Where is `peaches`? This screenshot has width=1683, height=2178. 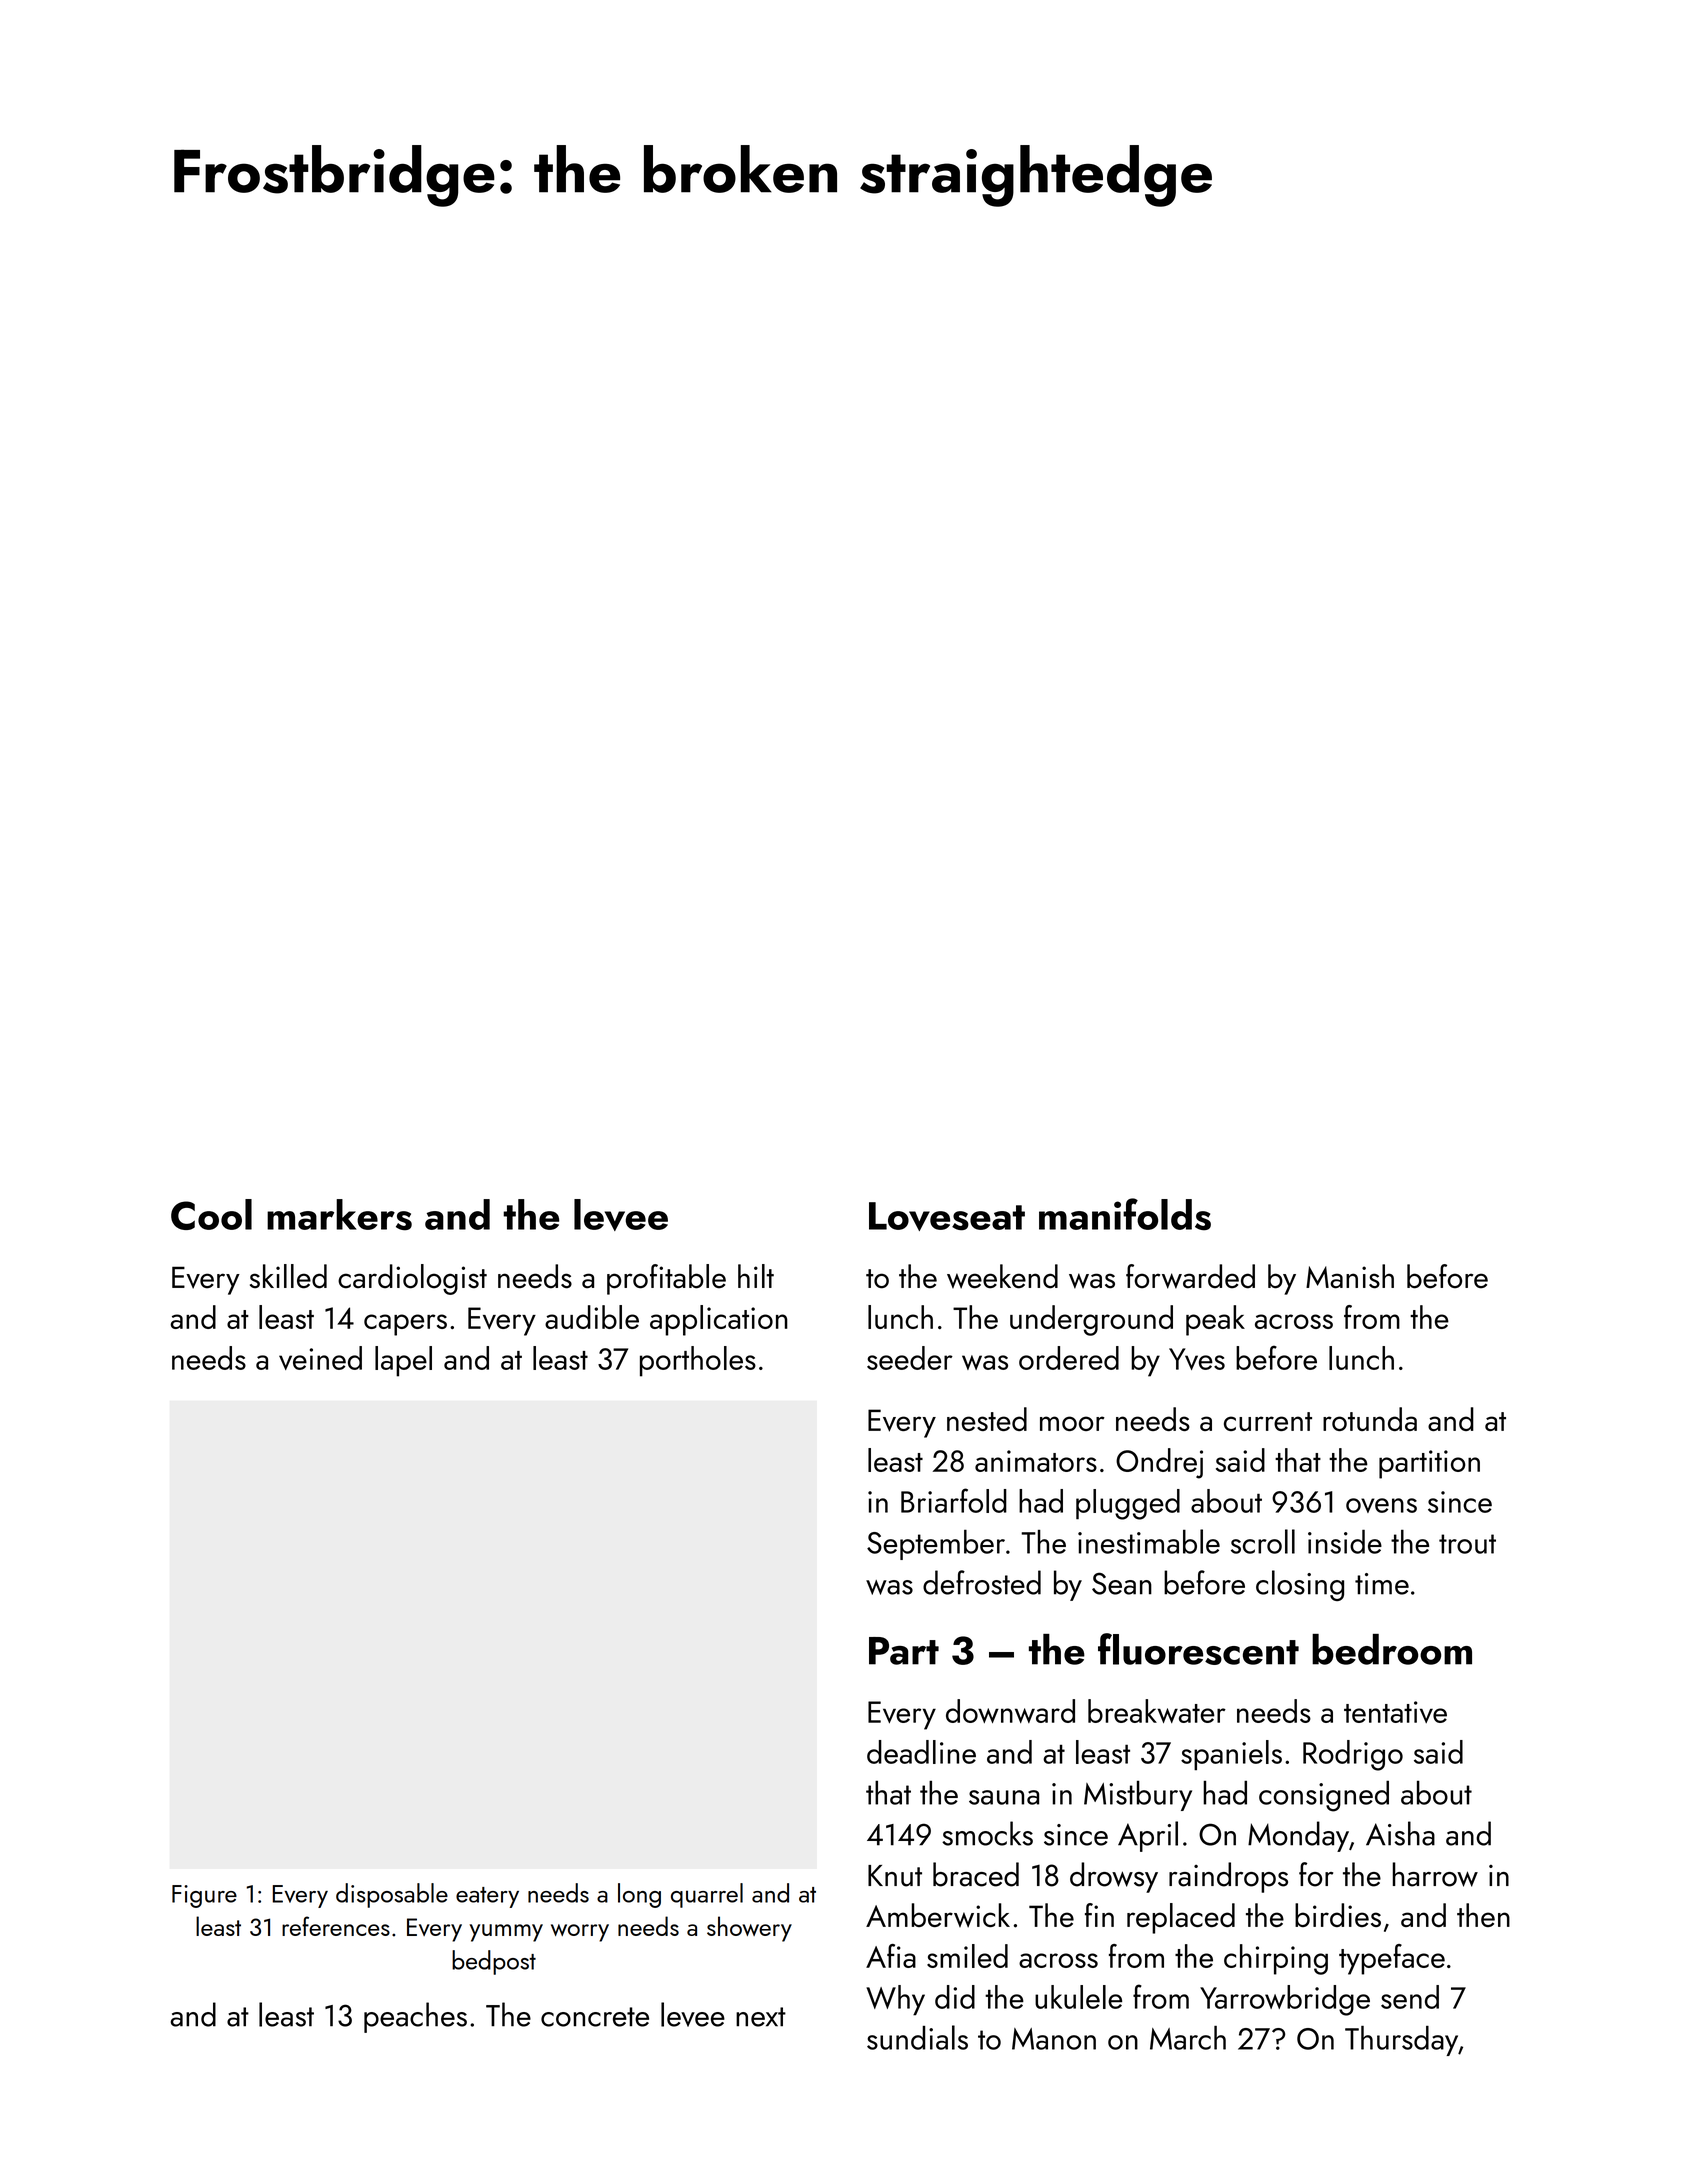
peaches is located at coordinates (415, 2017).
